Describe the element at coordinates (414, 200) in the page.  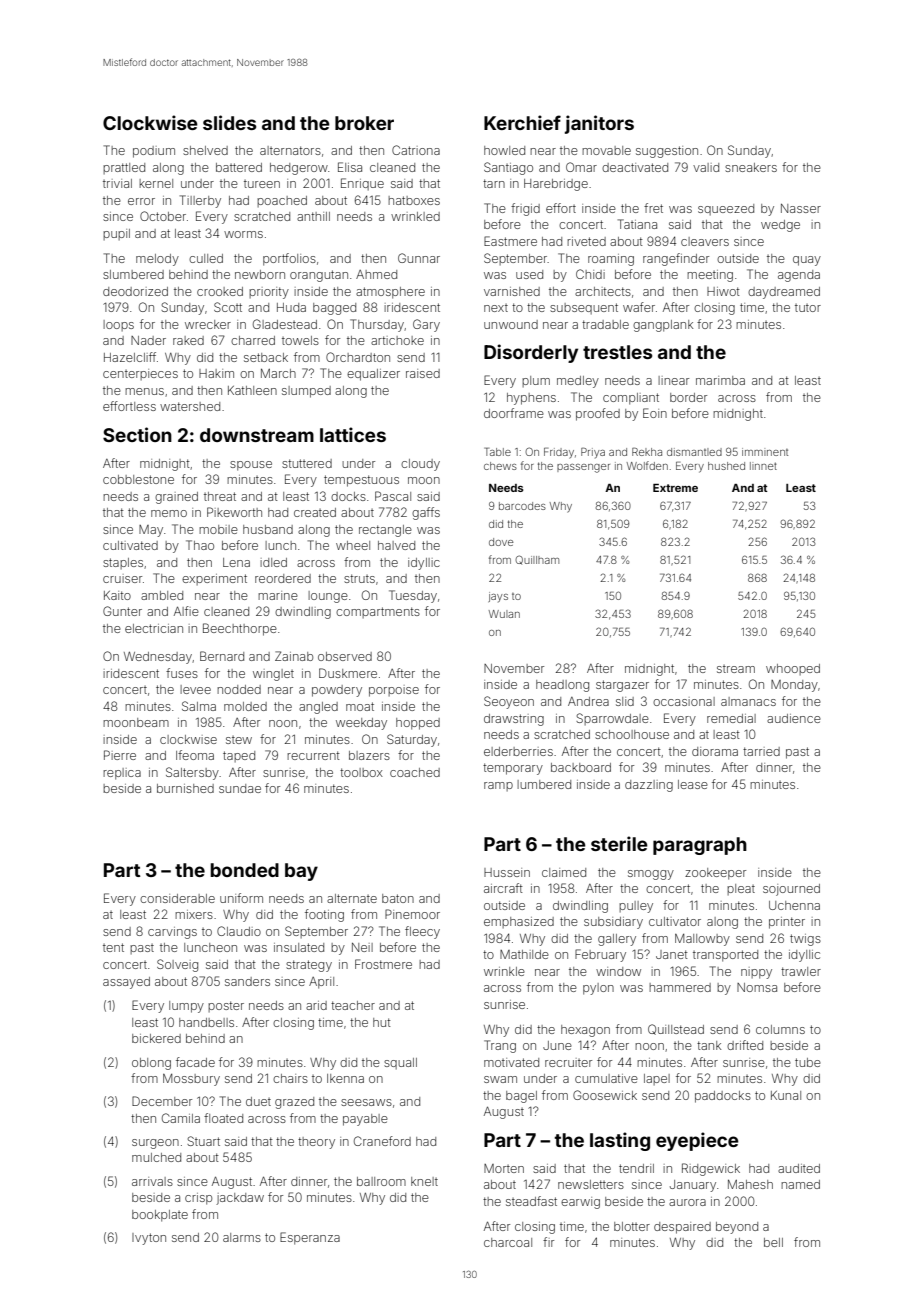
I see `hatboxes` at that location.
